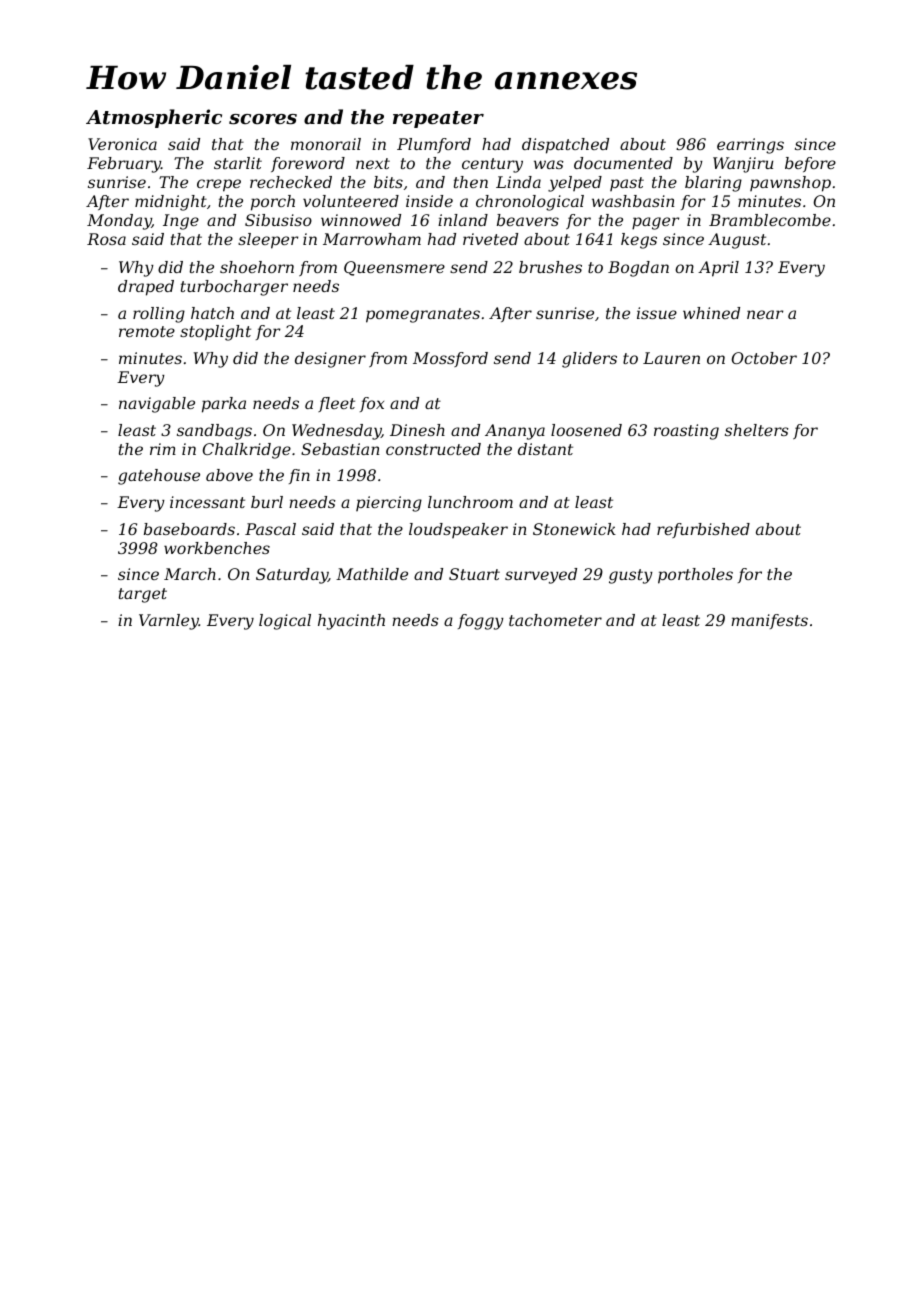 This image has width=924, height=1308. Describe the element at coordinates (423, 315) in the image. I see `pomegranates` at that location.
